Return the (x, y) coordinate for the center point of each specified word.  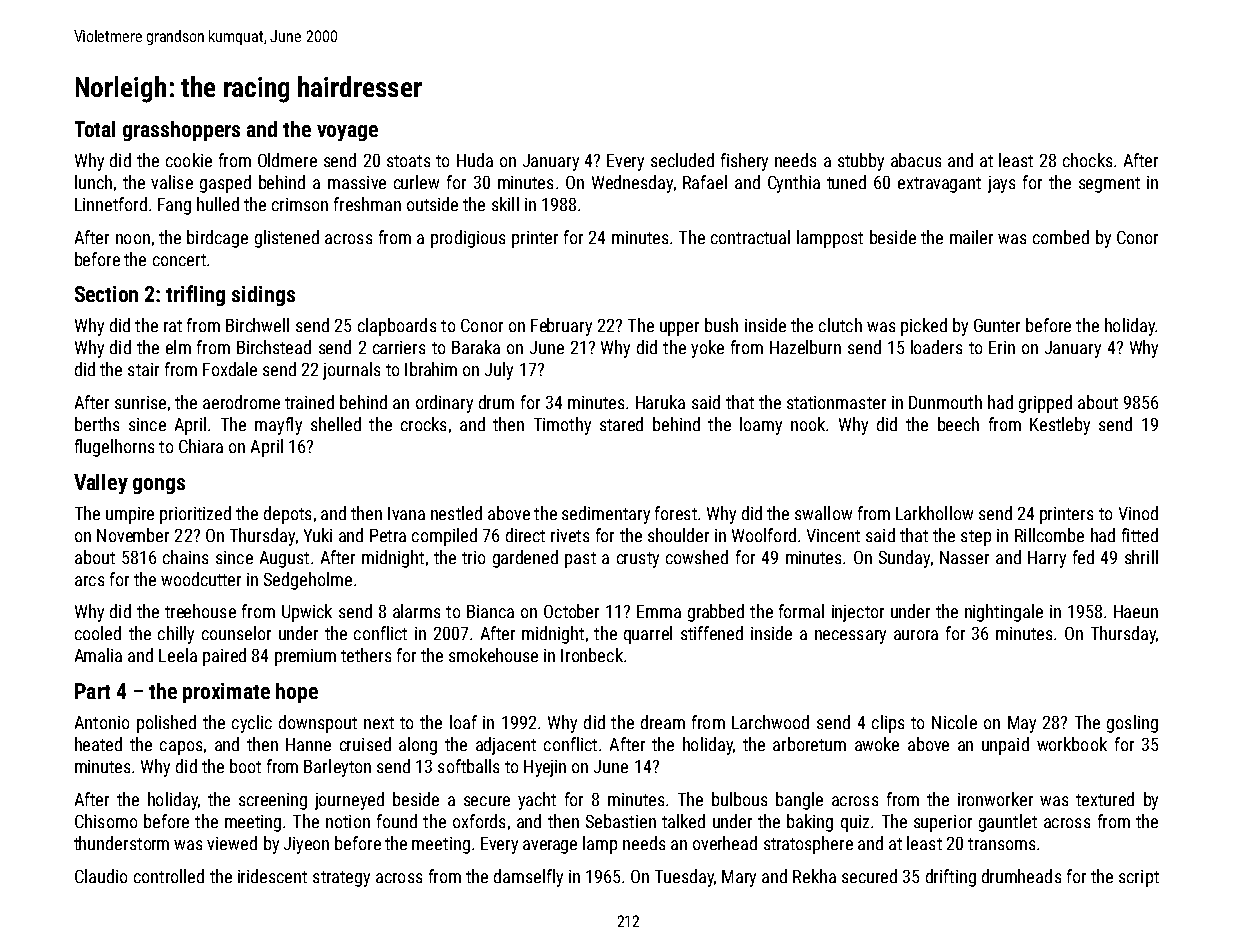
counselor (236, 633)
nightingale (1004, 613)
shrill (1141, 557)
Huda (475, 160)
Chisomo (106, 821)
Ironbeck (592, 655)
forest (676, 513)
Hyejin (545, 768)
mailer (971, 237)
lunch (93, 182)
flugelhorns (114, 448)
